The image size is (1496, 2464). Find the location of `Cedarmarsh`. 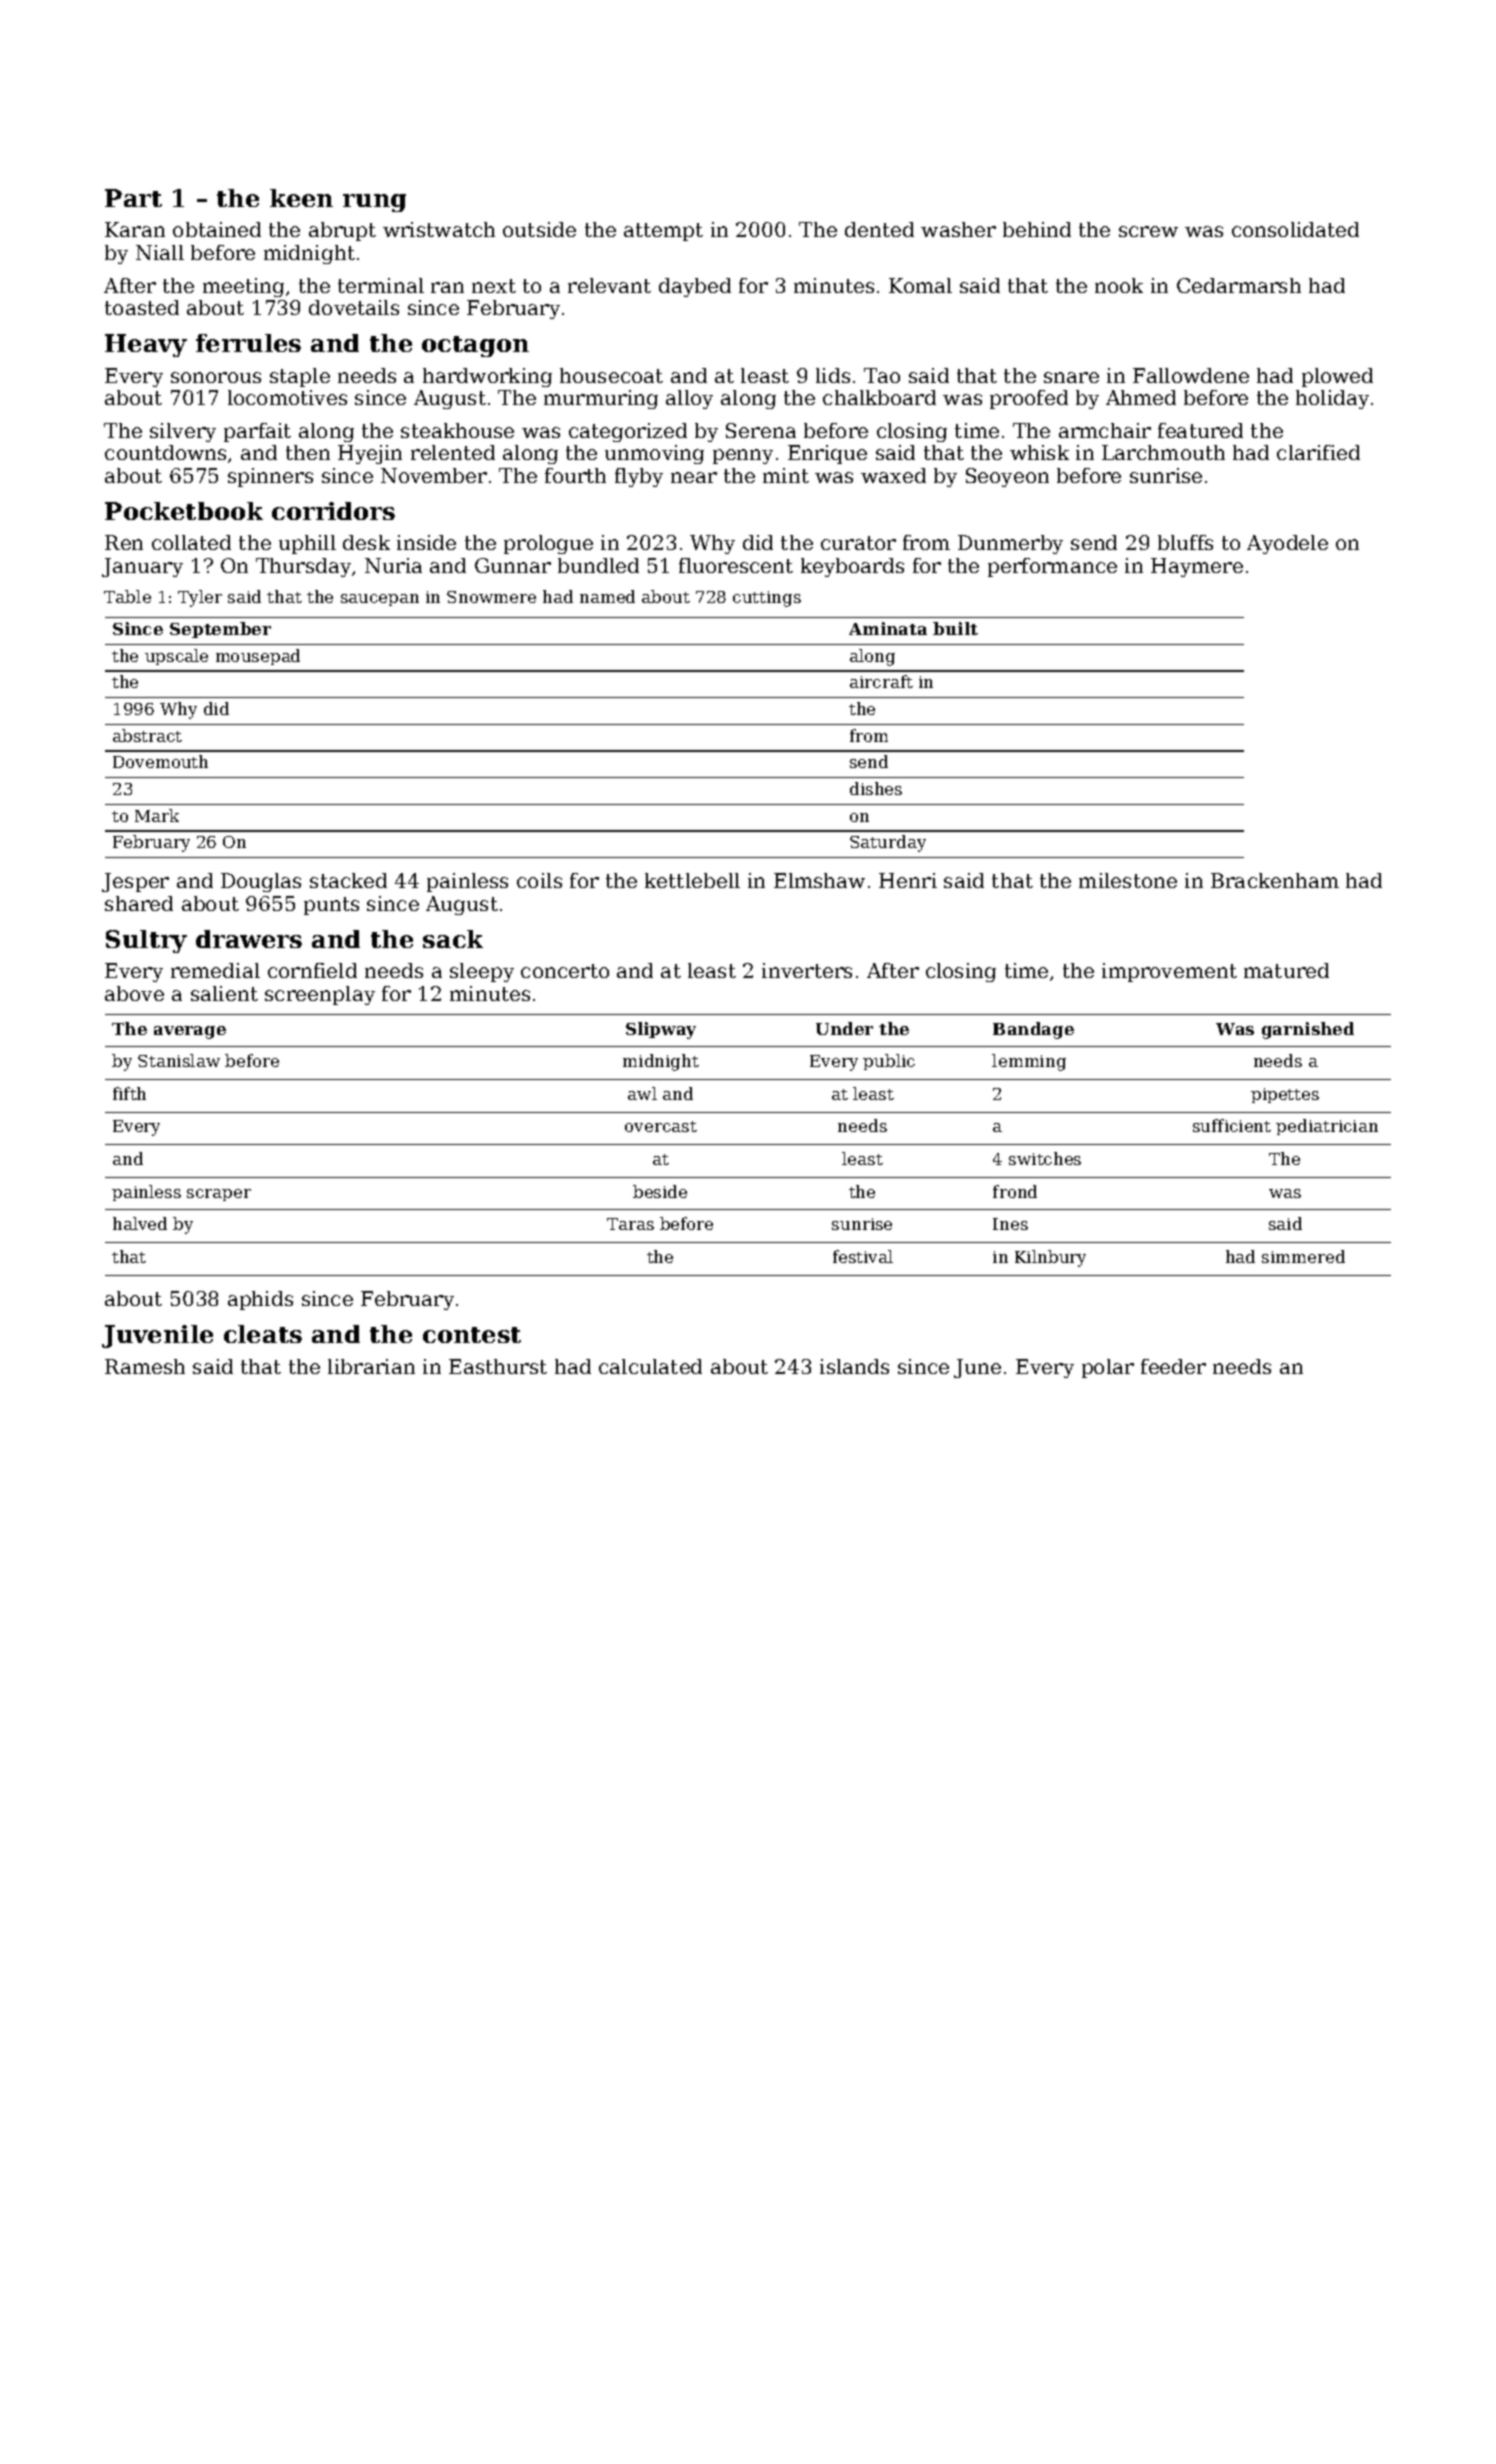

Cedarmarsh is located at coordinates (1239, 285).
